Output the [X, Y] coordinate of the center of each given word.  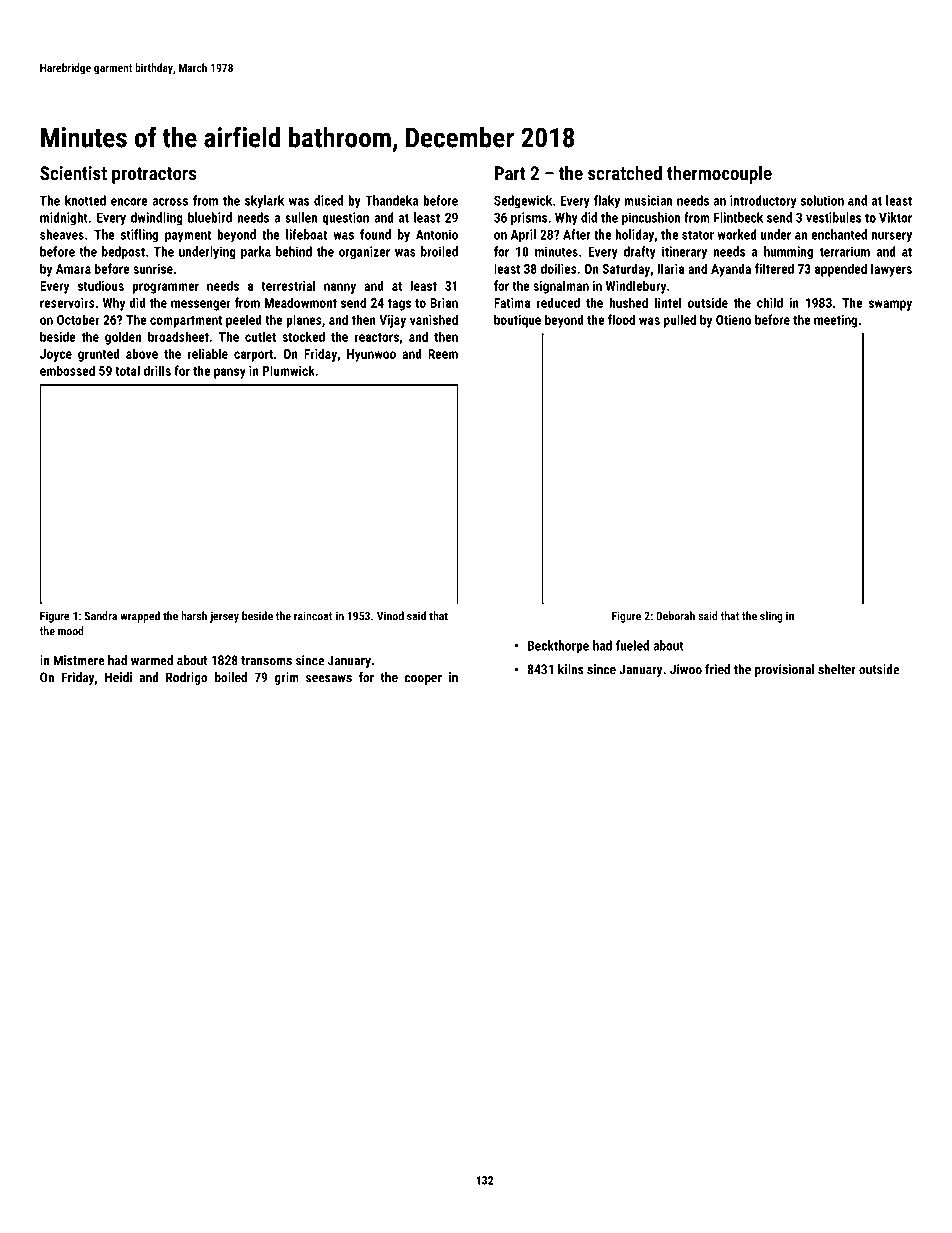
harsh [194, 616]
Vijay [392, 321]
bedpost [123, 253]
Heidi [118, 677]
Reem [443, 354]
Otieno [733, 320]
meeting [835, 321]
